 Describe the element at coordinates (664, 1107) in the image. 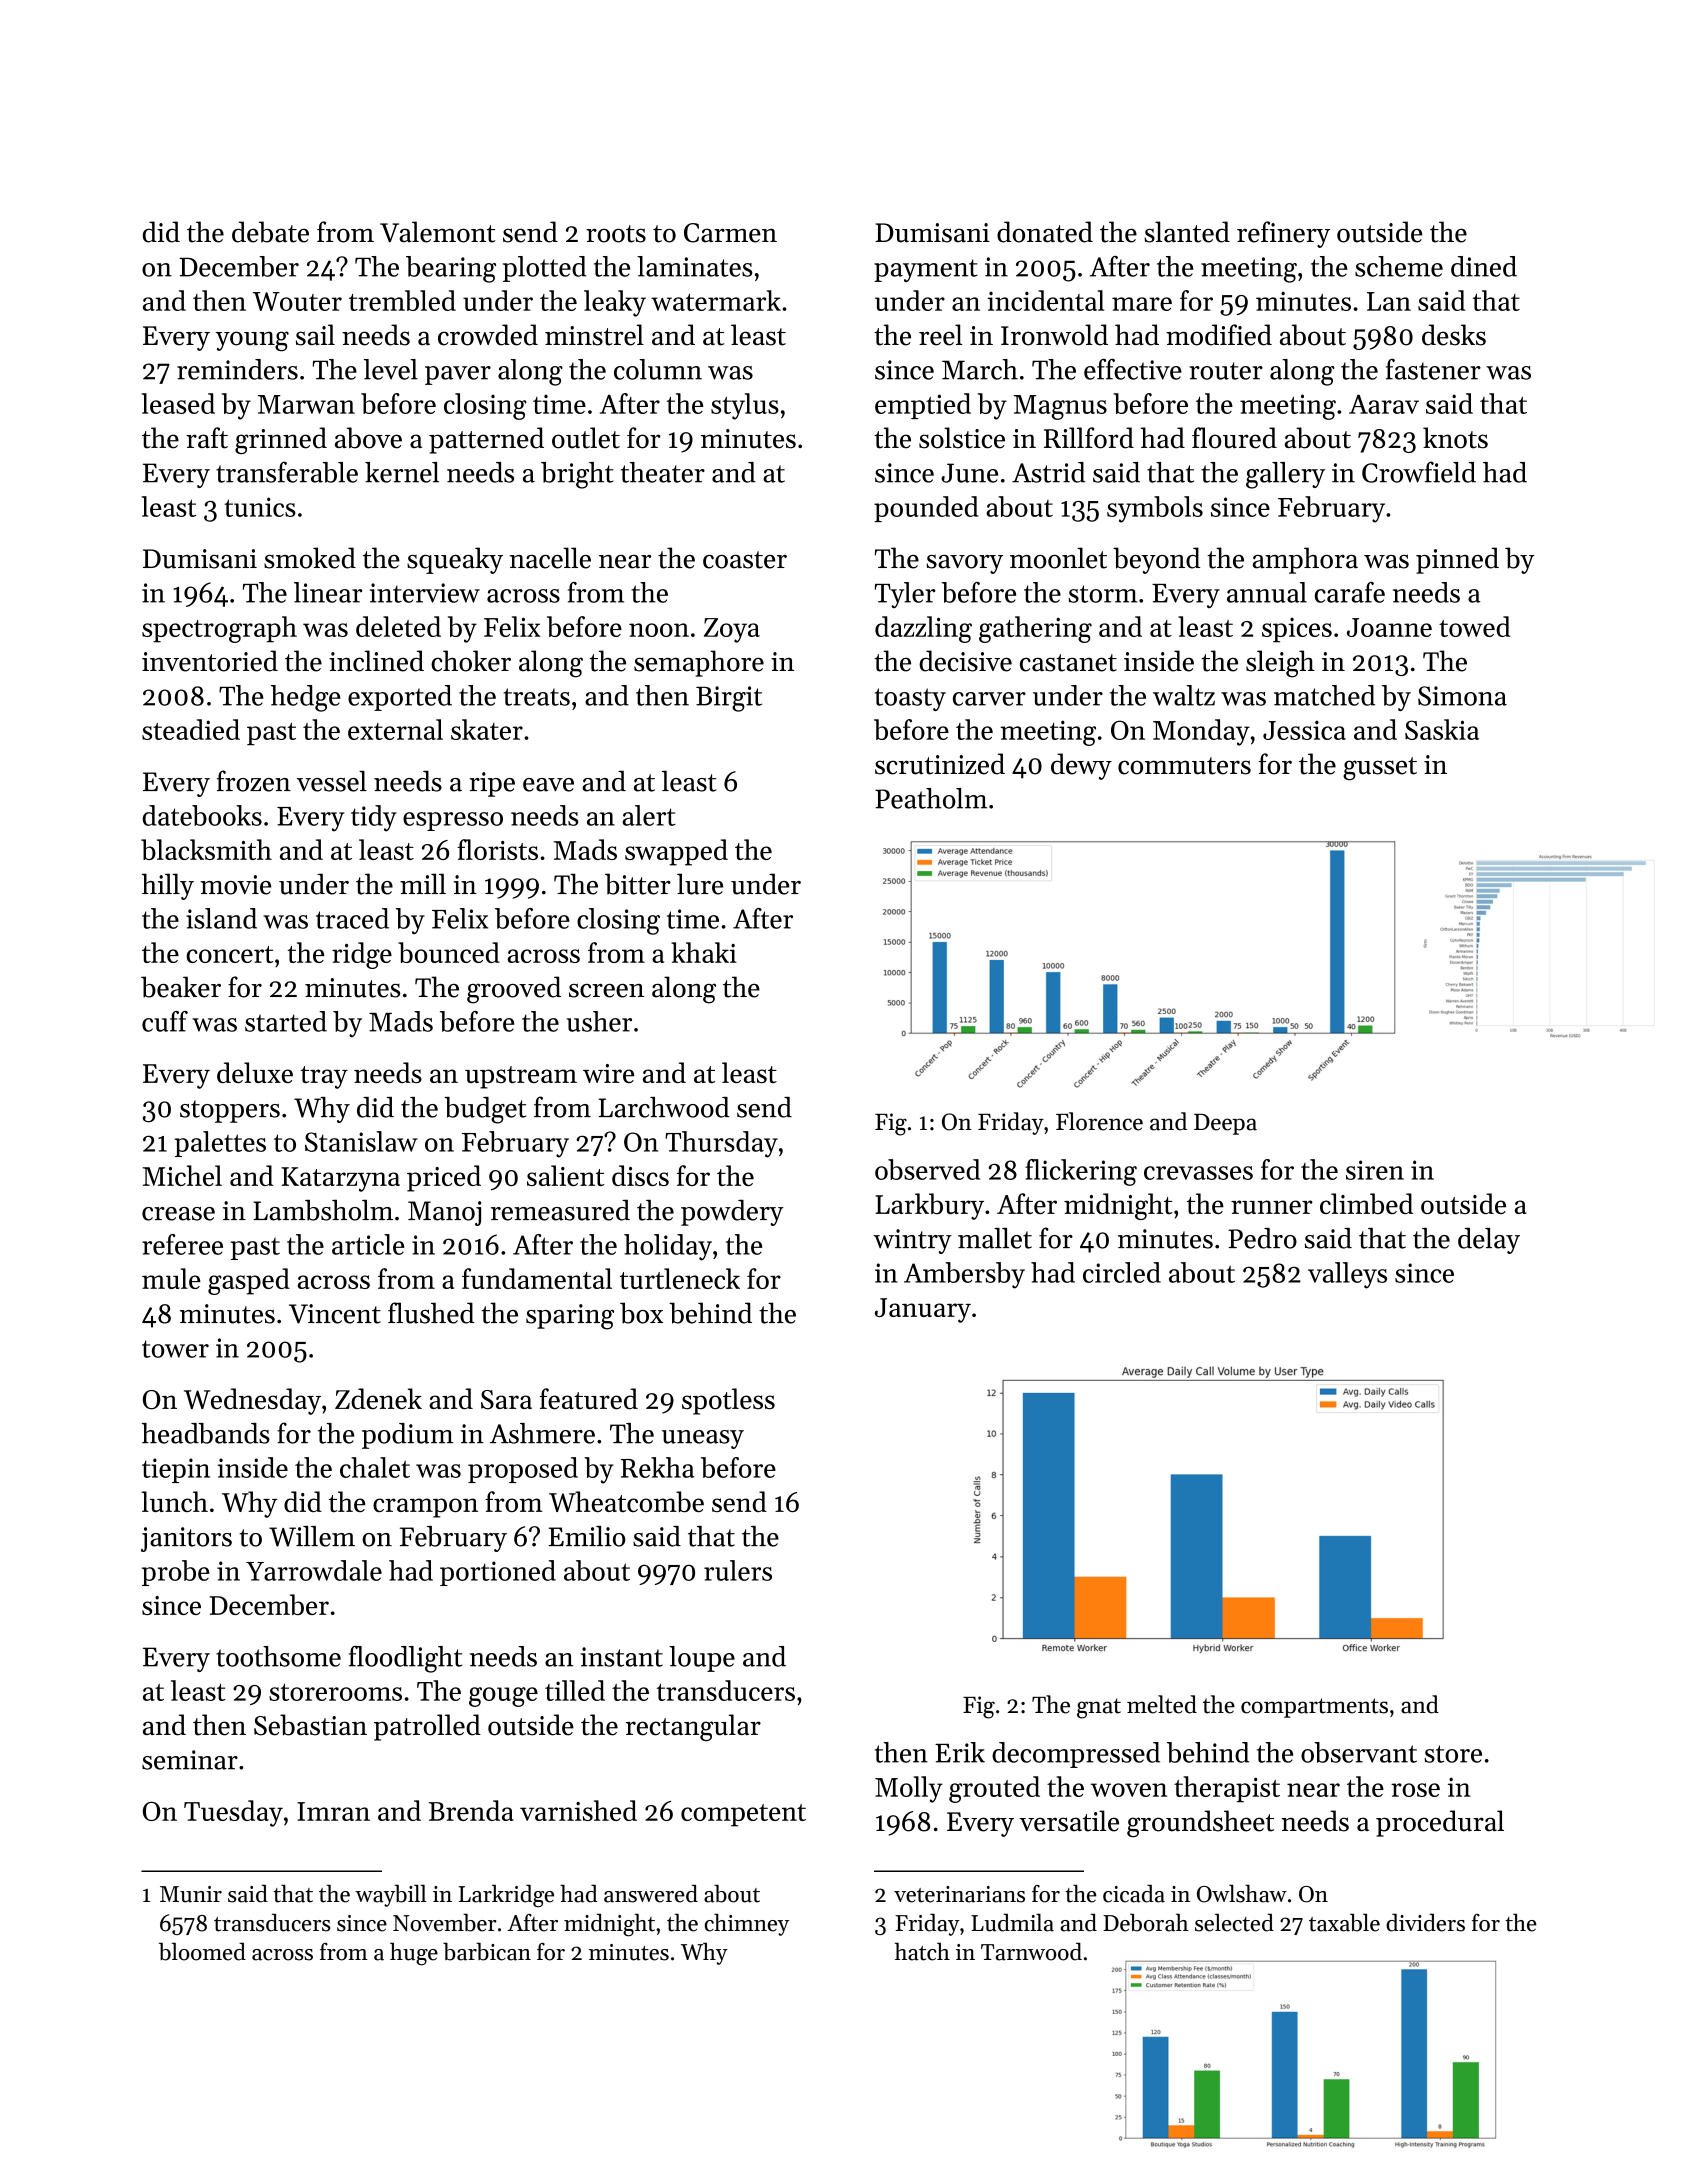

I see `Larchwood` at that location.
